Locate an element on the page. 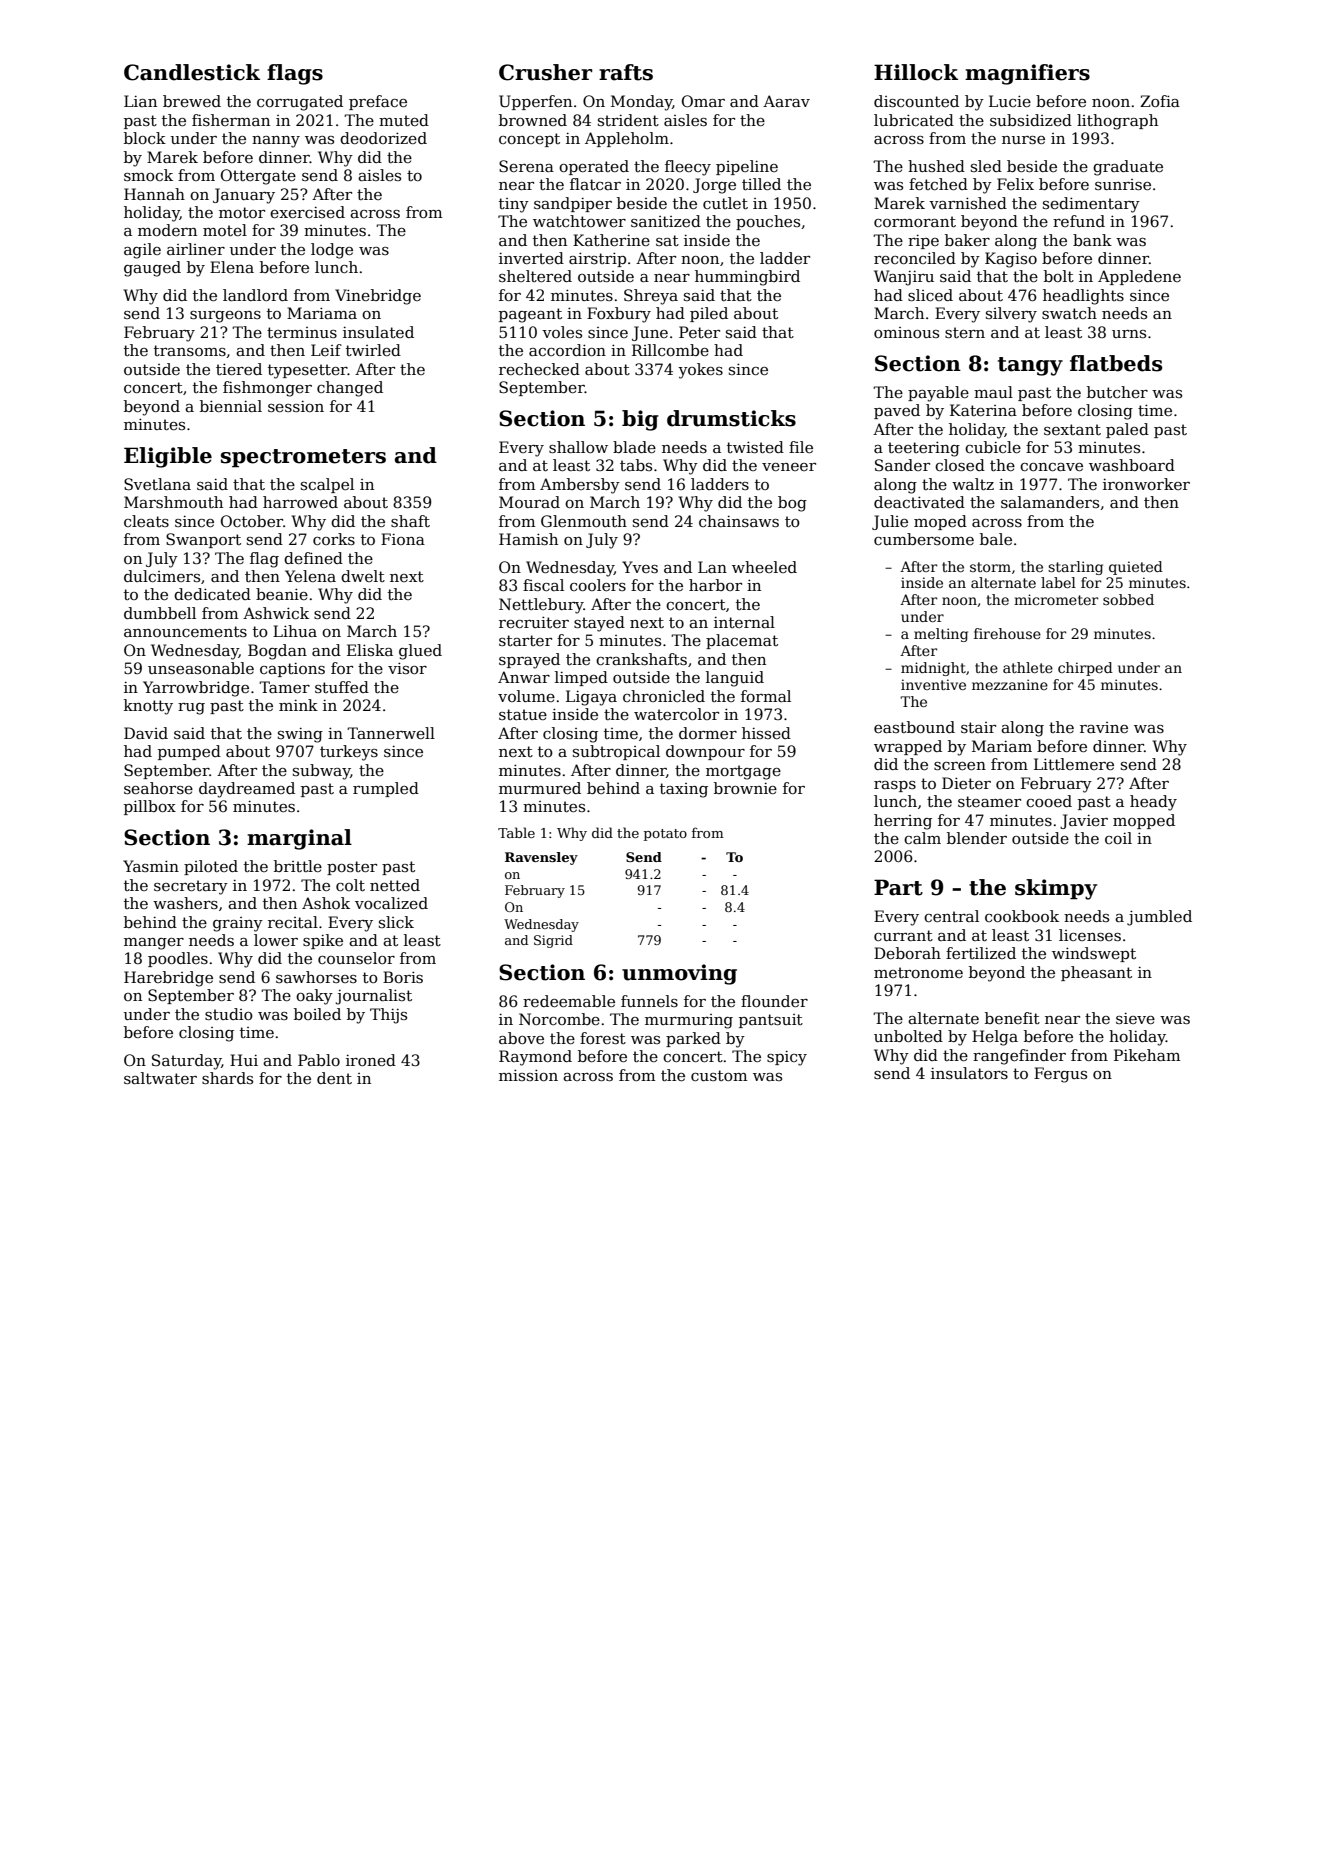 The height and width of the page is (1863, 1317). starling is located at coordinates (1075, 568).
